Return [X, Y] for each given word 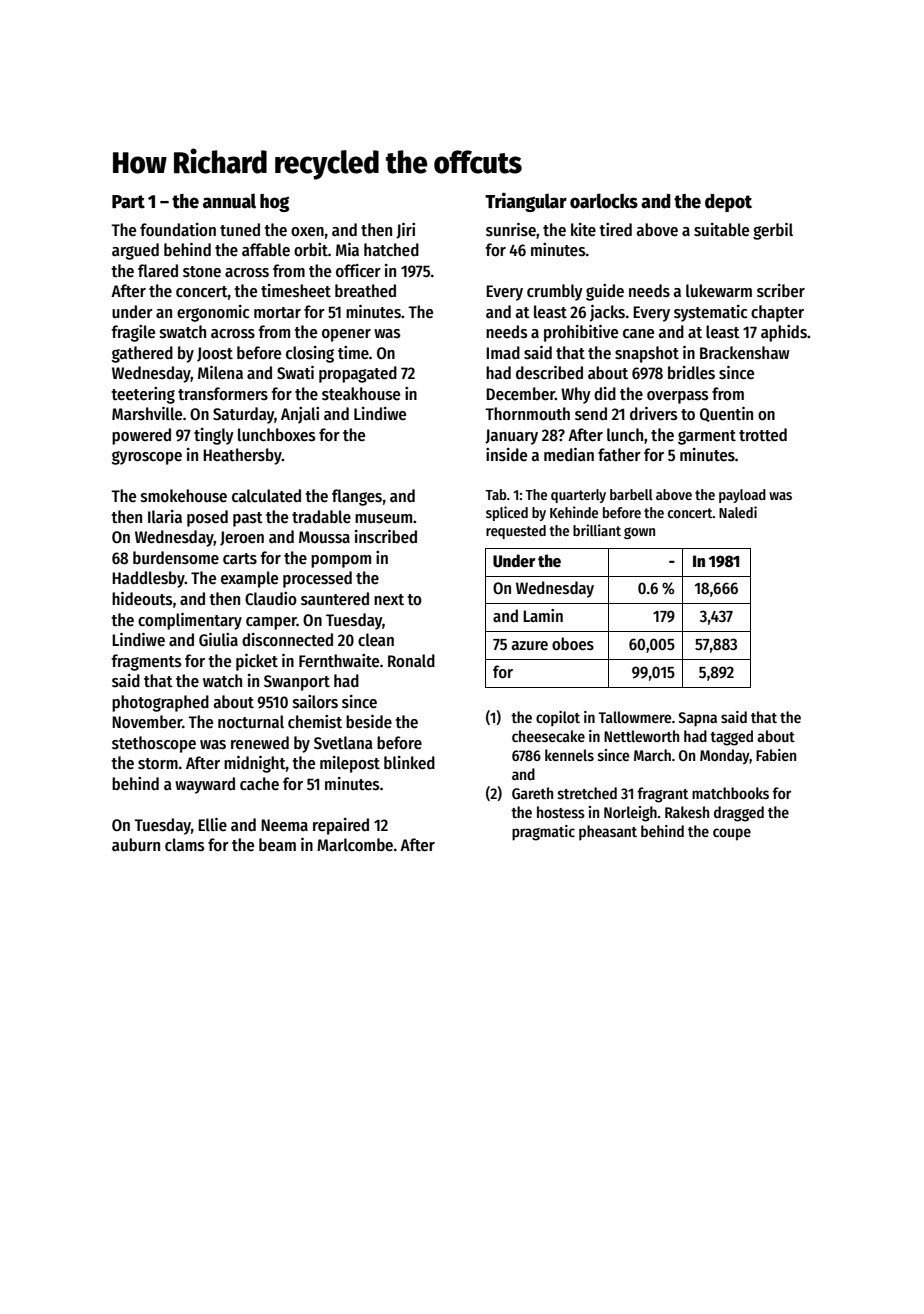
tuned [240, 230]
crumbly [555, 292]
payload [742, 496]
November [147, 722]
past [248, 519]
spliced [507, 513]
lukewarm [719, 291]
